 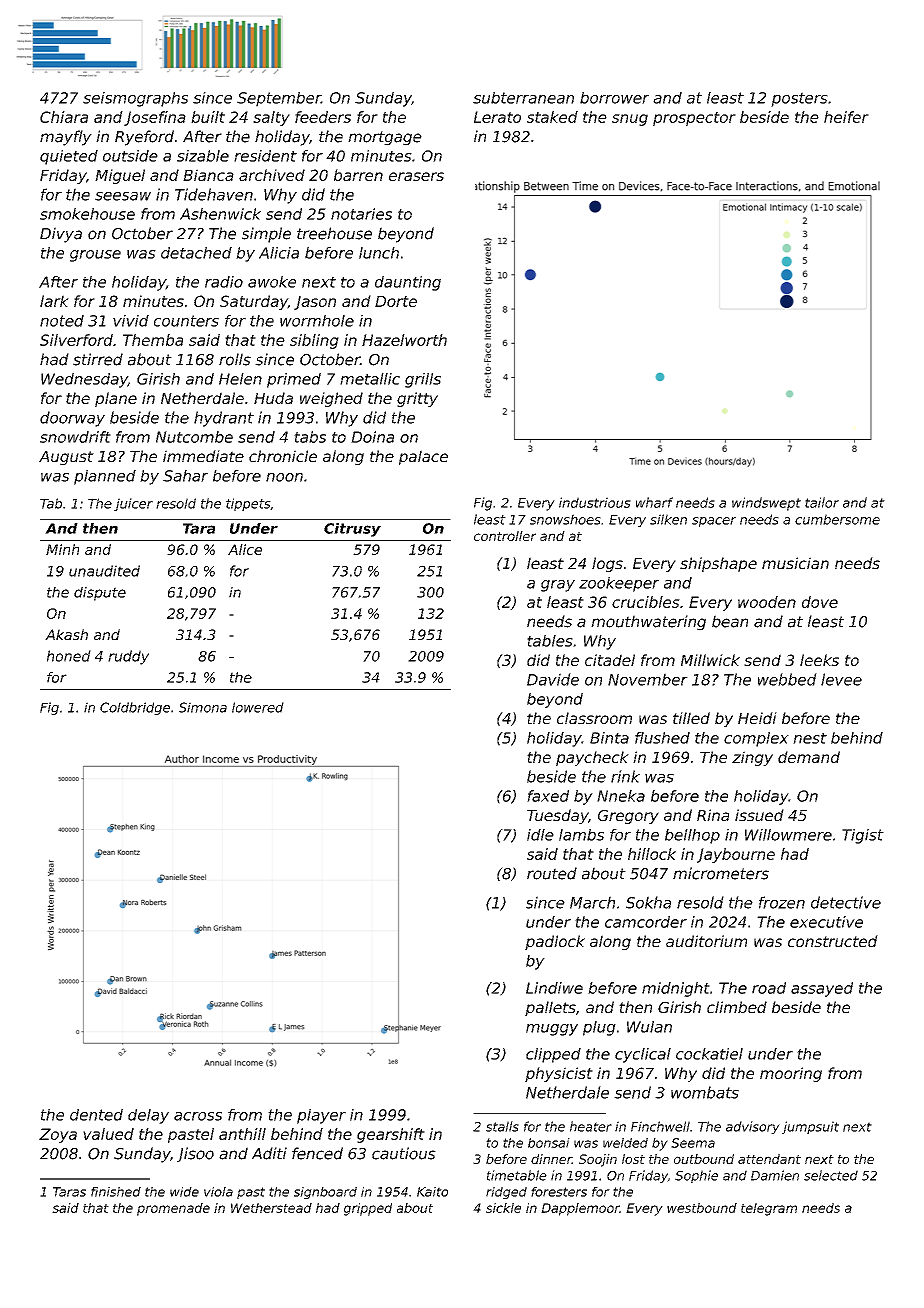 What do you see at coordinates (423, 380) in the screenshot?
I see `grills` at bounding box center [423, 380].
